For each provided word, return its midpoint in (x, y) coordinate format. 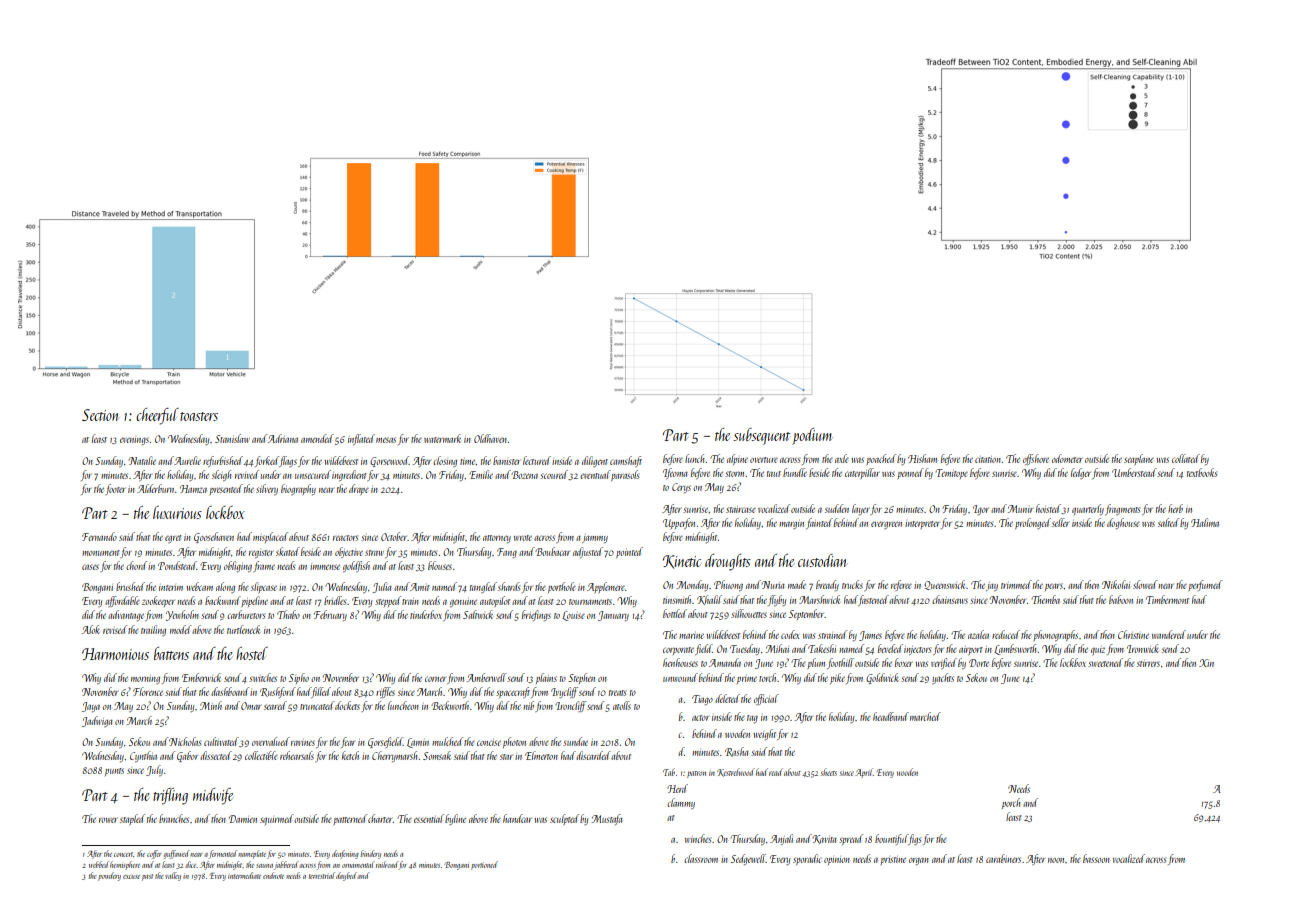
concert (124, 854)
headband (891, 716)
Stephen (581, 678)
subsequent (761, 436)
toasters (199, 416)
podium (812, 436)
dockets (347, 705)
